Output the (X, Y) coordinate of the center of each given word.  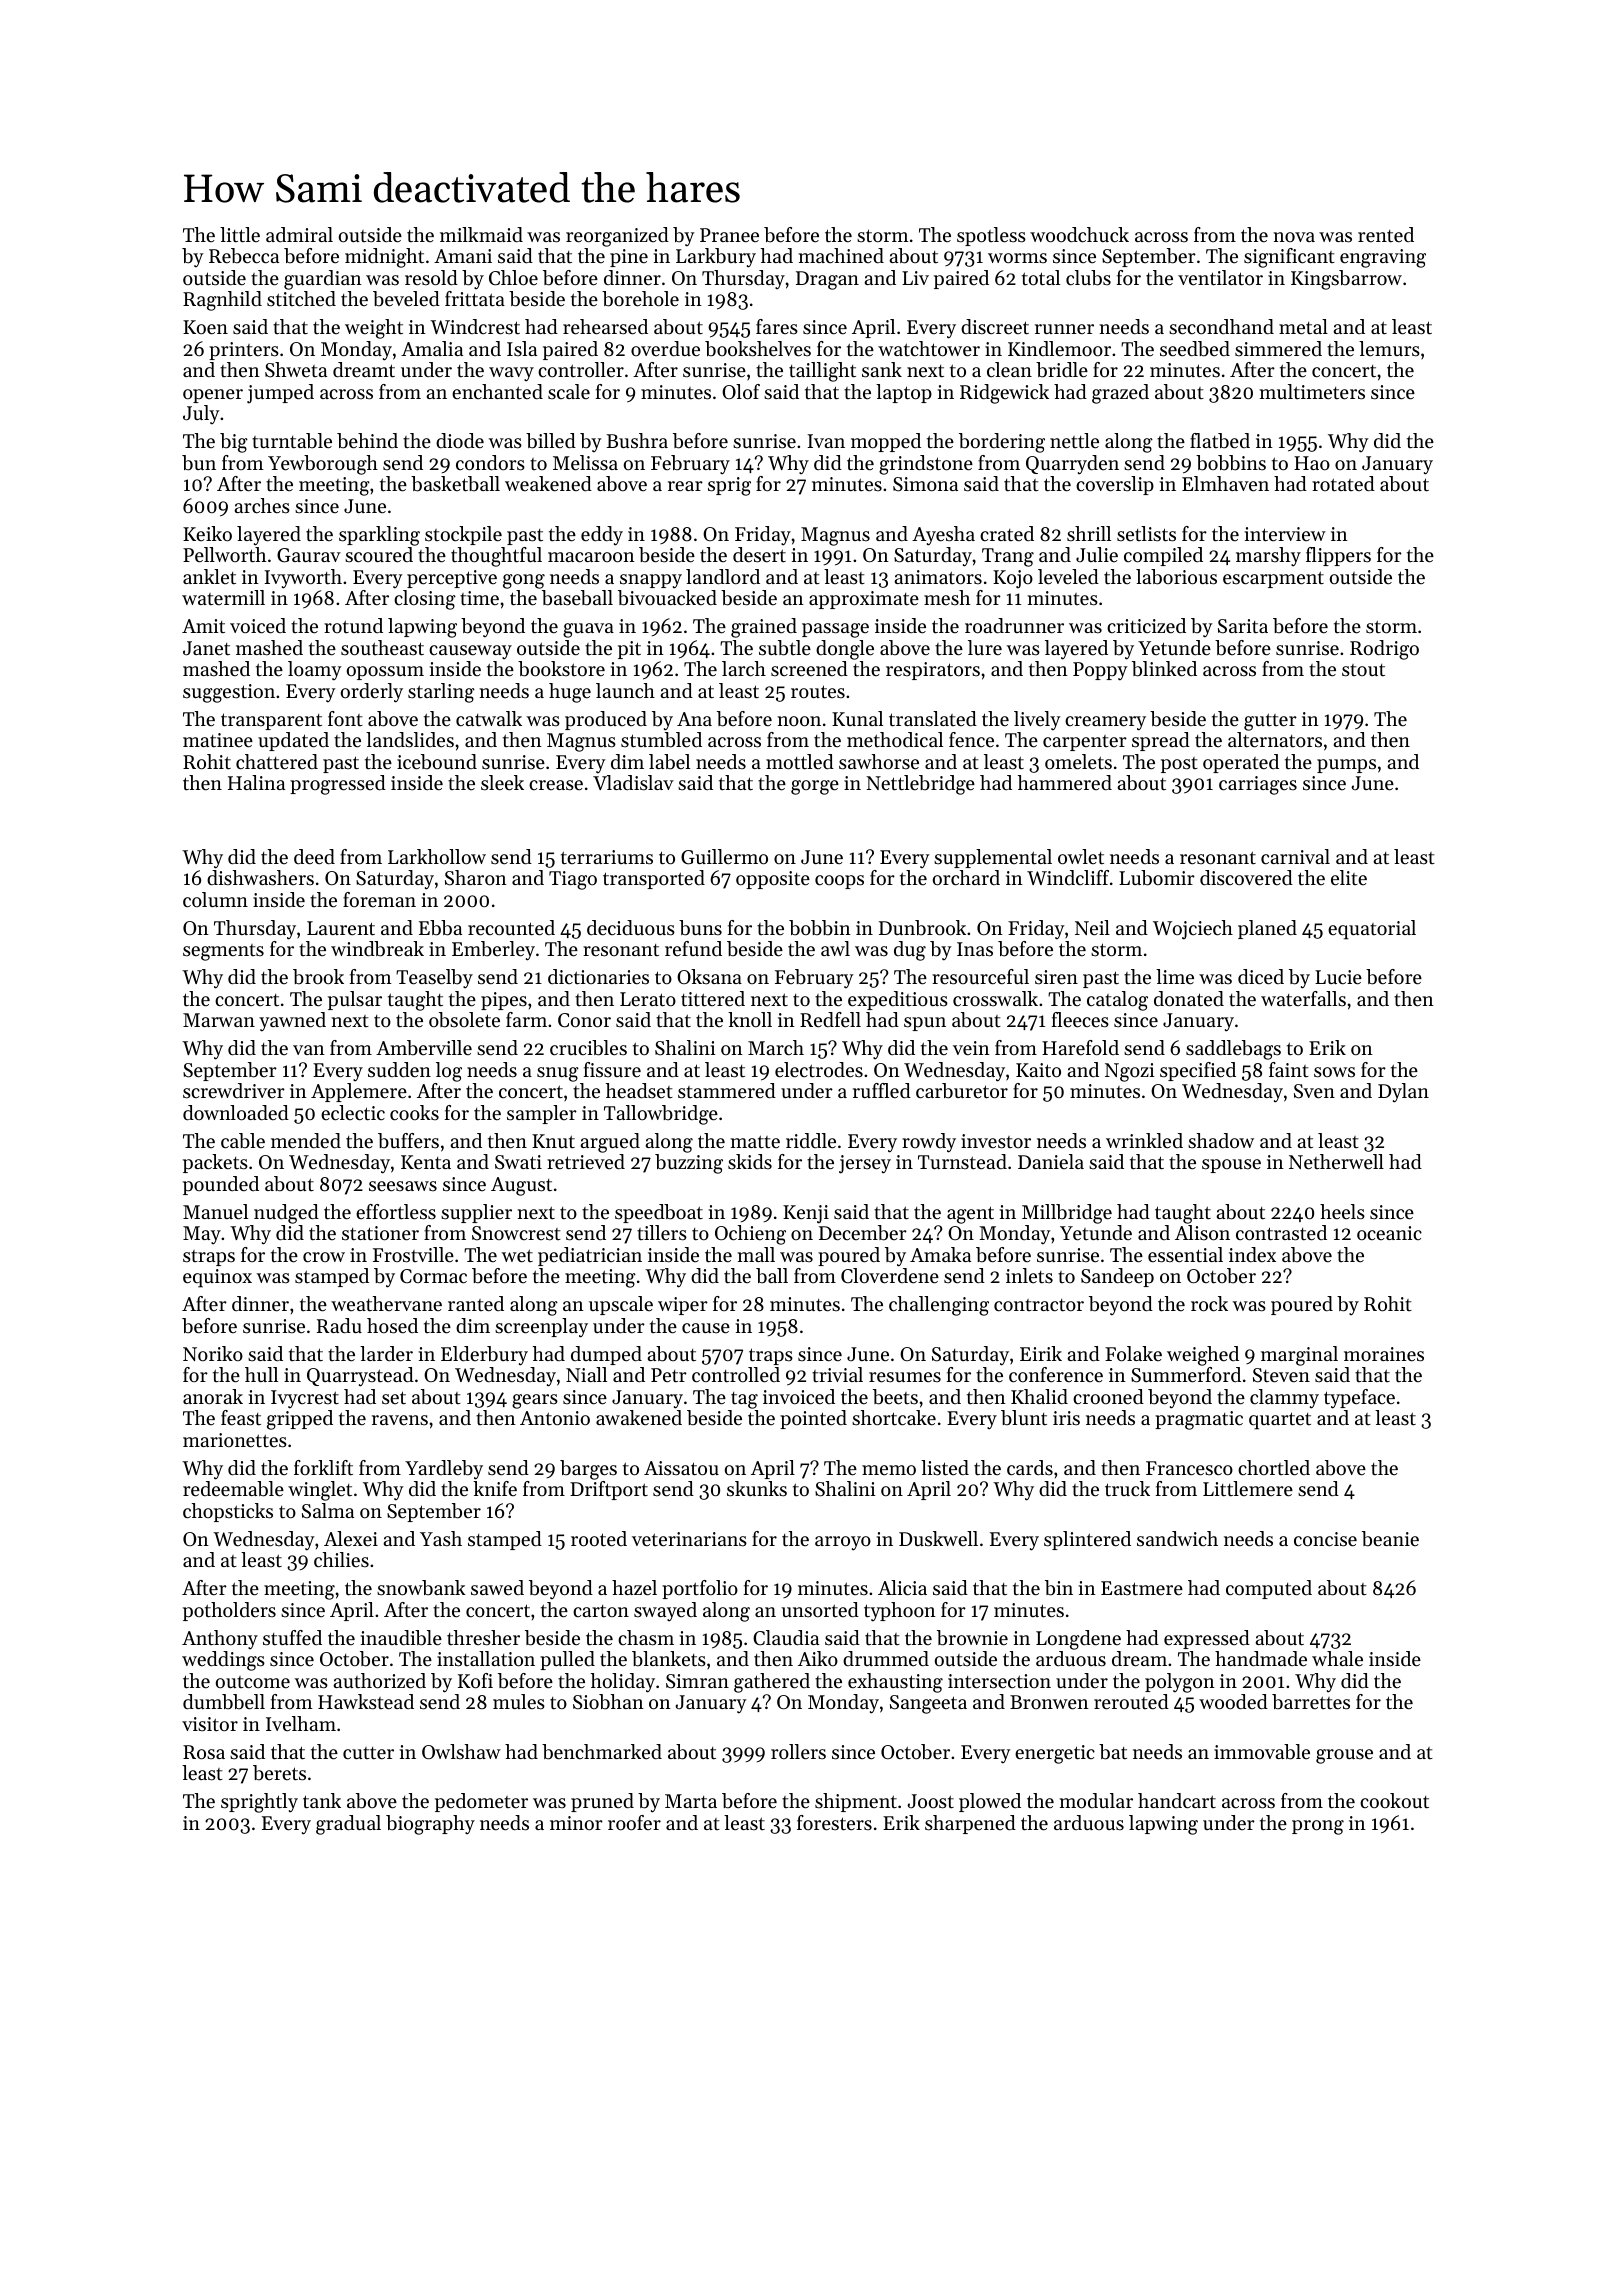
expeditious (898, 1000)
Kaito (1038, 1070)
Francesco (1189, 1468)
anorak (213, 1396)
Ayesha (943, 536)
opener (213, 396)
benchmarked (602, 1752)
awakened (639, 1418)
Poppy (1100, 671)
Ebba (440, 928)
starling (441, 693)
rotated (1343, 484)
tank (322, 1801)
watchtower (929, 349)
